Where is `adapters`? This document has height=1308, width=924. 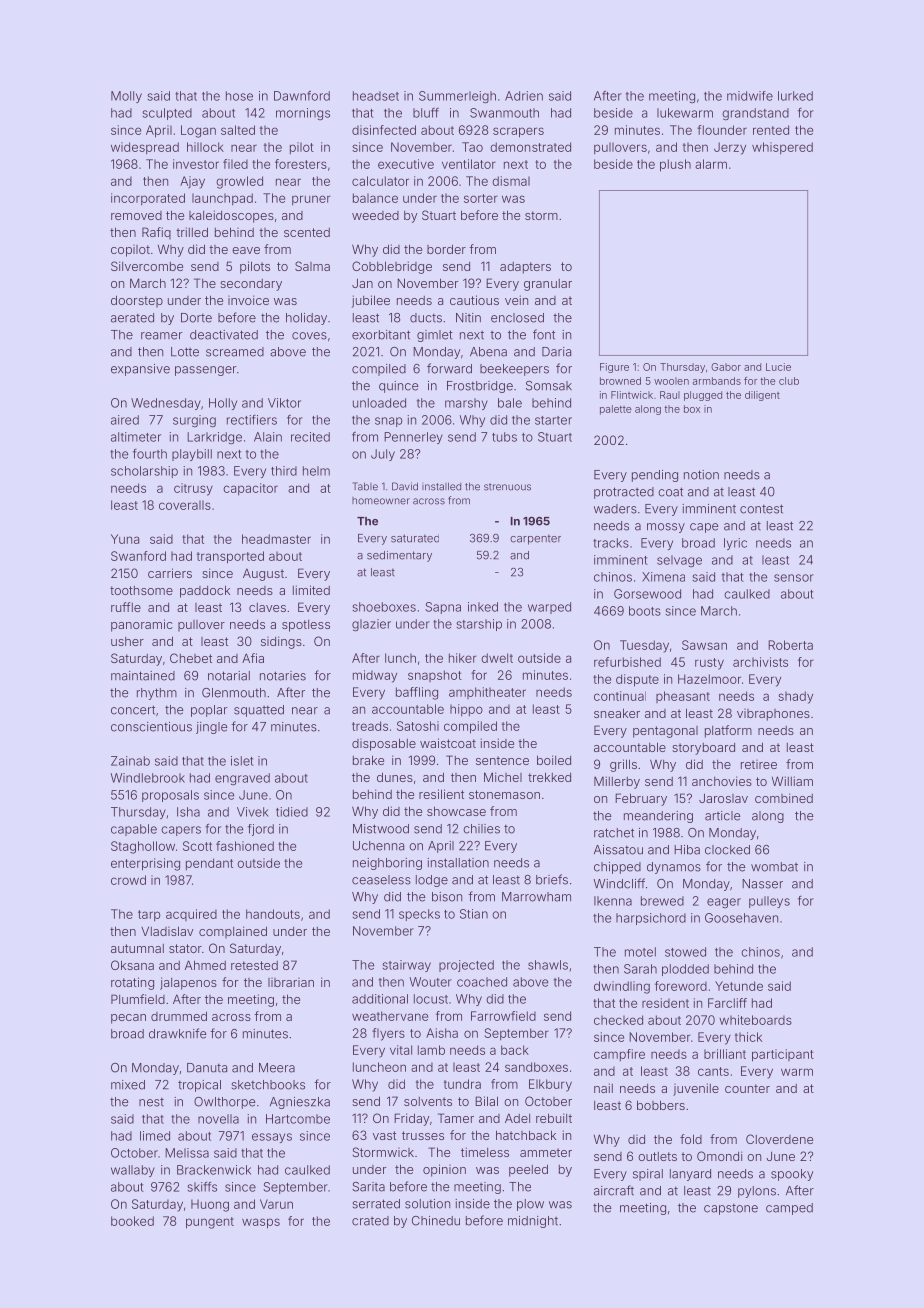
adapters is located at coordinates (525, 268).
